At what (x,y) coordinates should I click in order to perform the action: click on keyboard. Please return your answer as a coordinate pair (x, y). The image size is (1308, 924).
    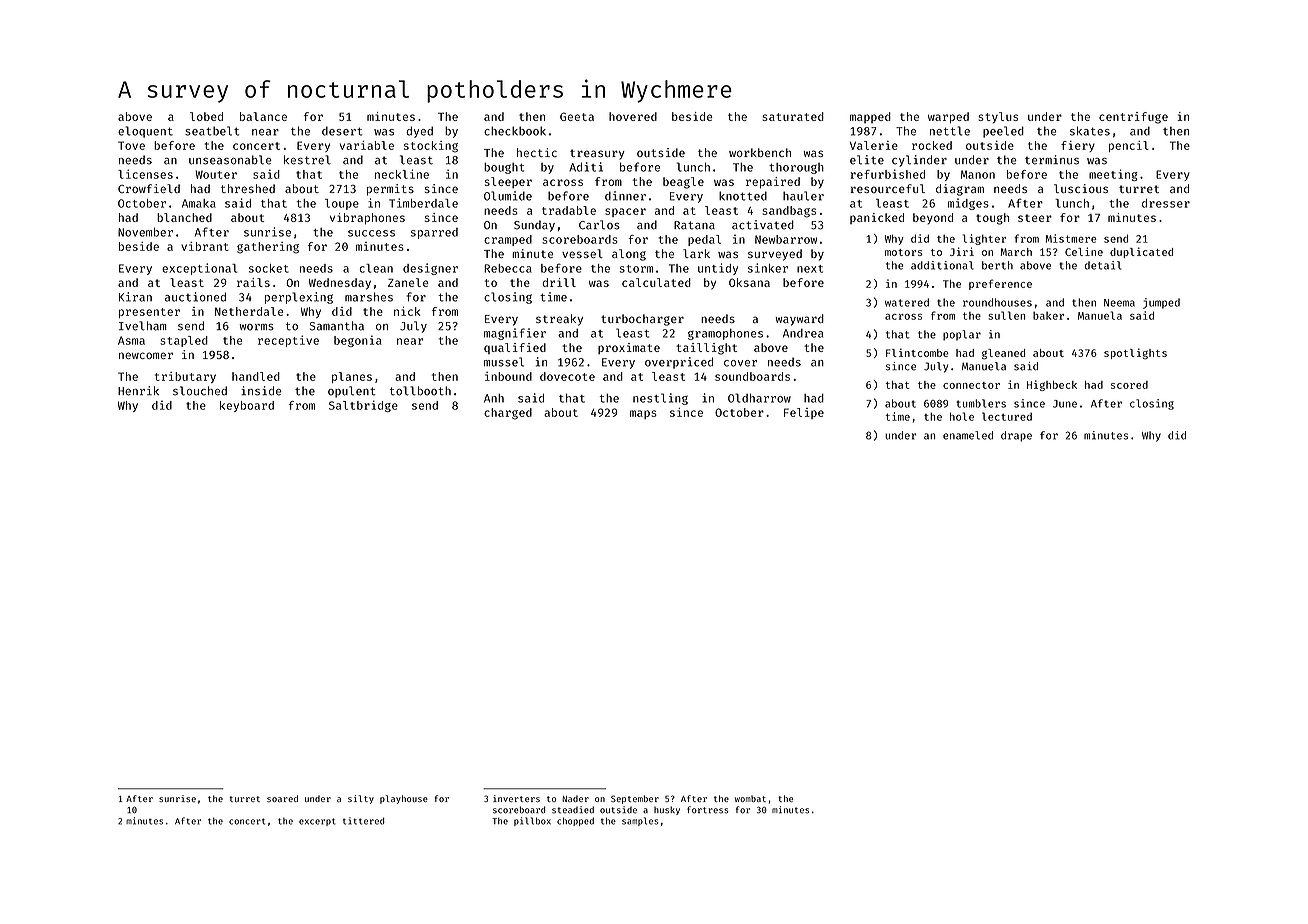
    Looking at the image, I should click on (247, 406).
